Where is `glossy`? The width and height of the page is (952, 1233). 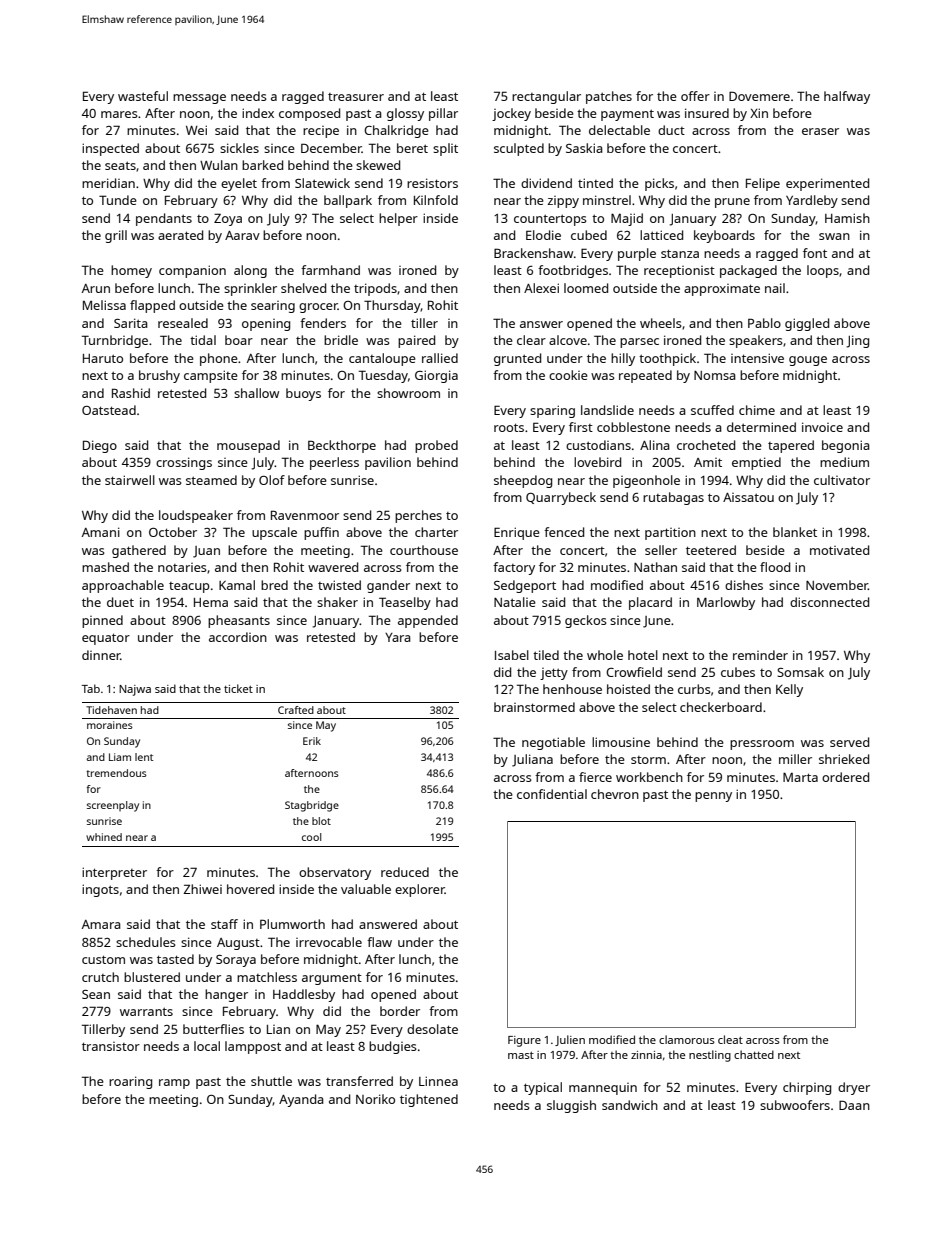 glossy is located at coordinates (405, 114).
